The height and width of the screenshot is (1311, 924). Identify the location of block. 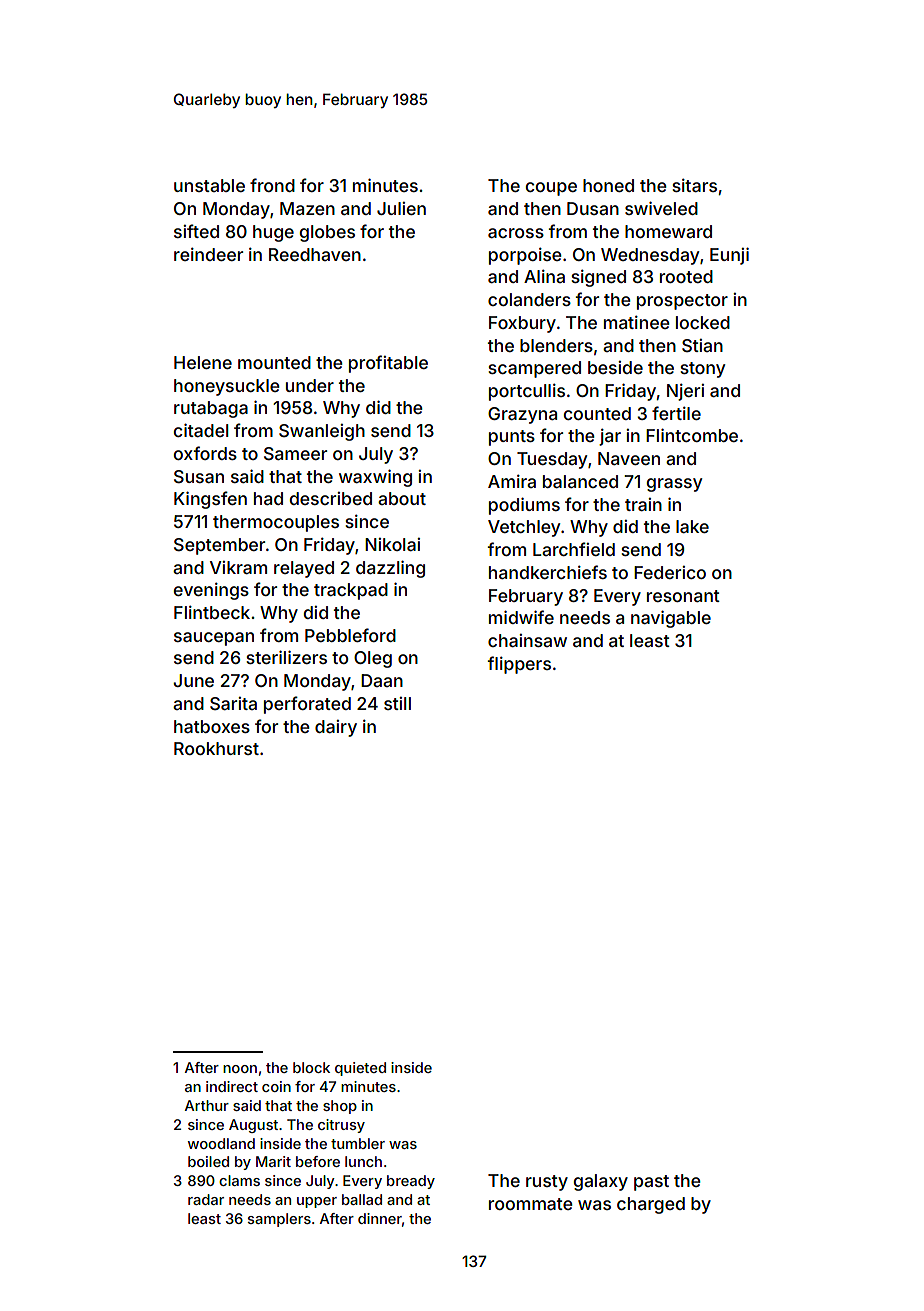
(311, 1067).
